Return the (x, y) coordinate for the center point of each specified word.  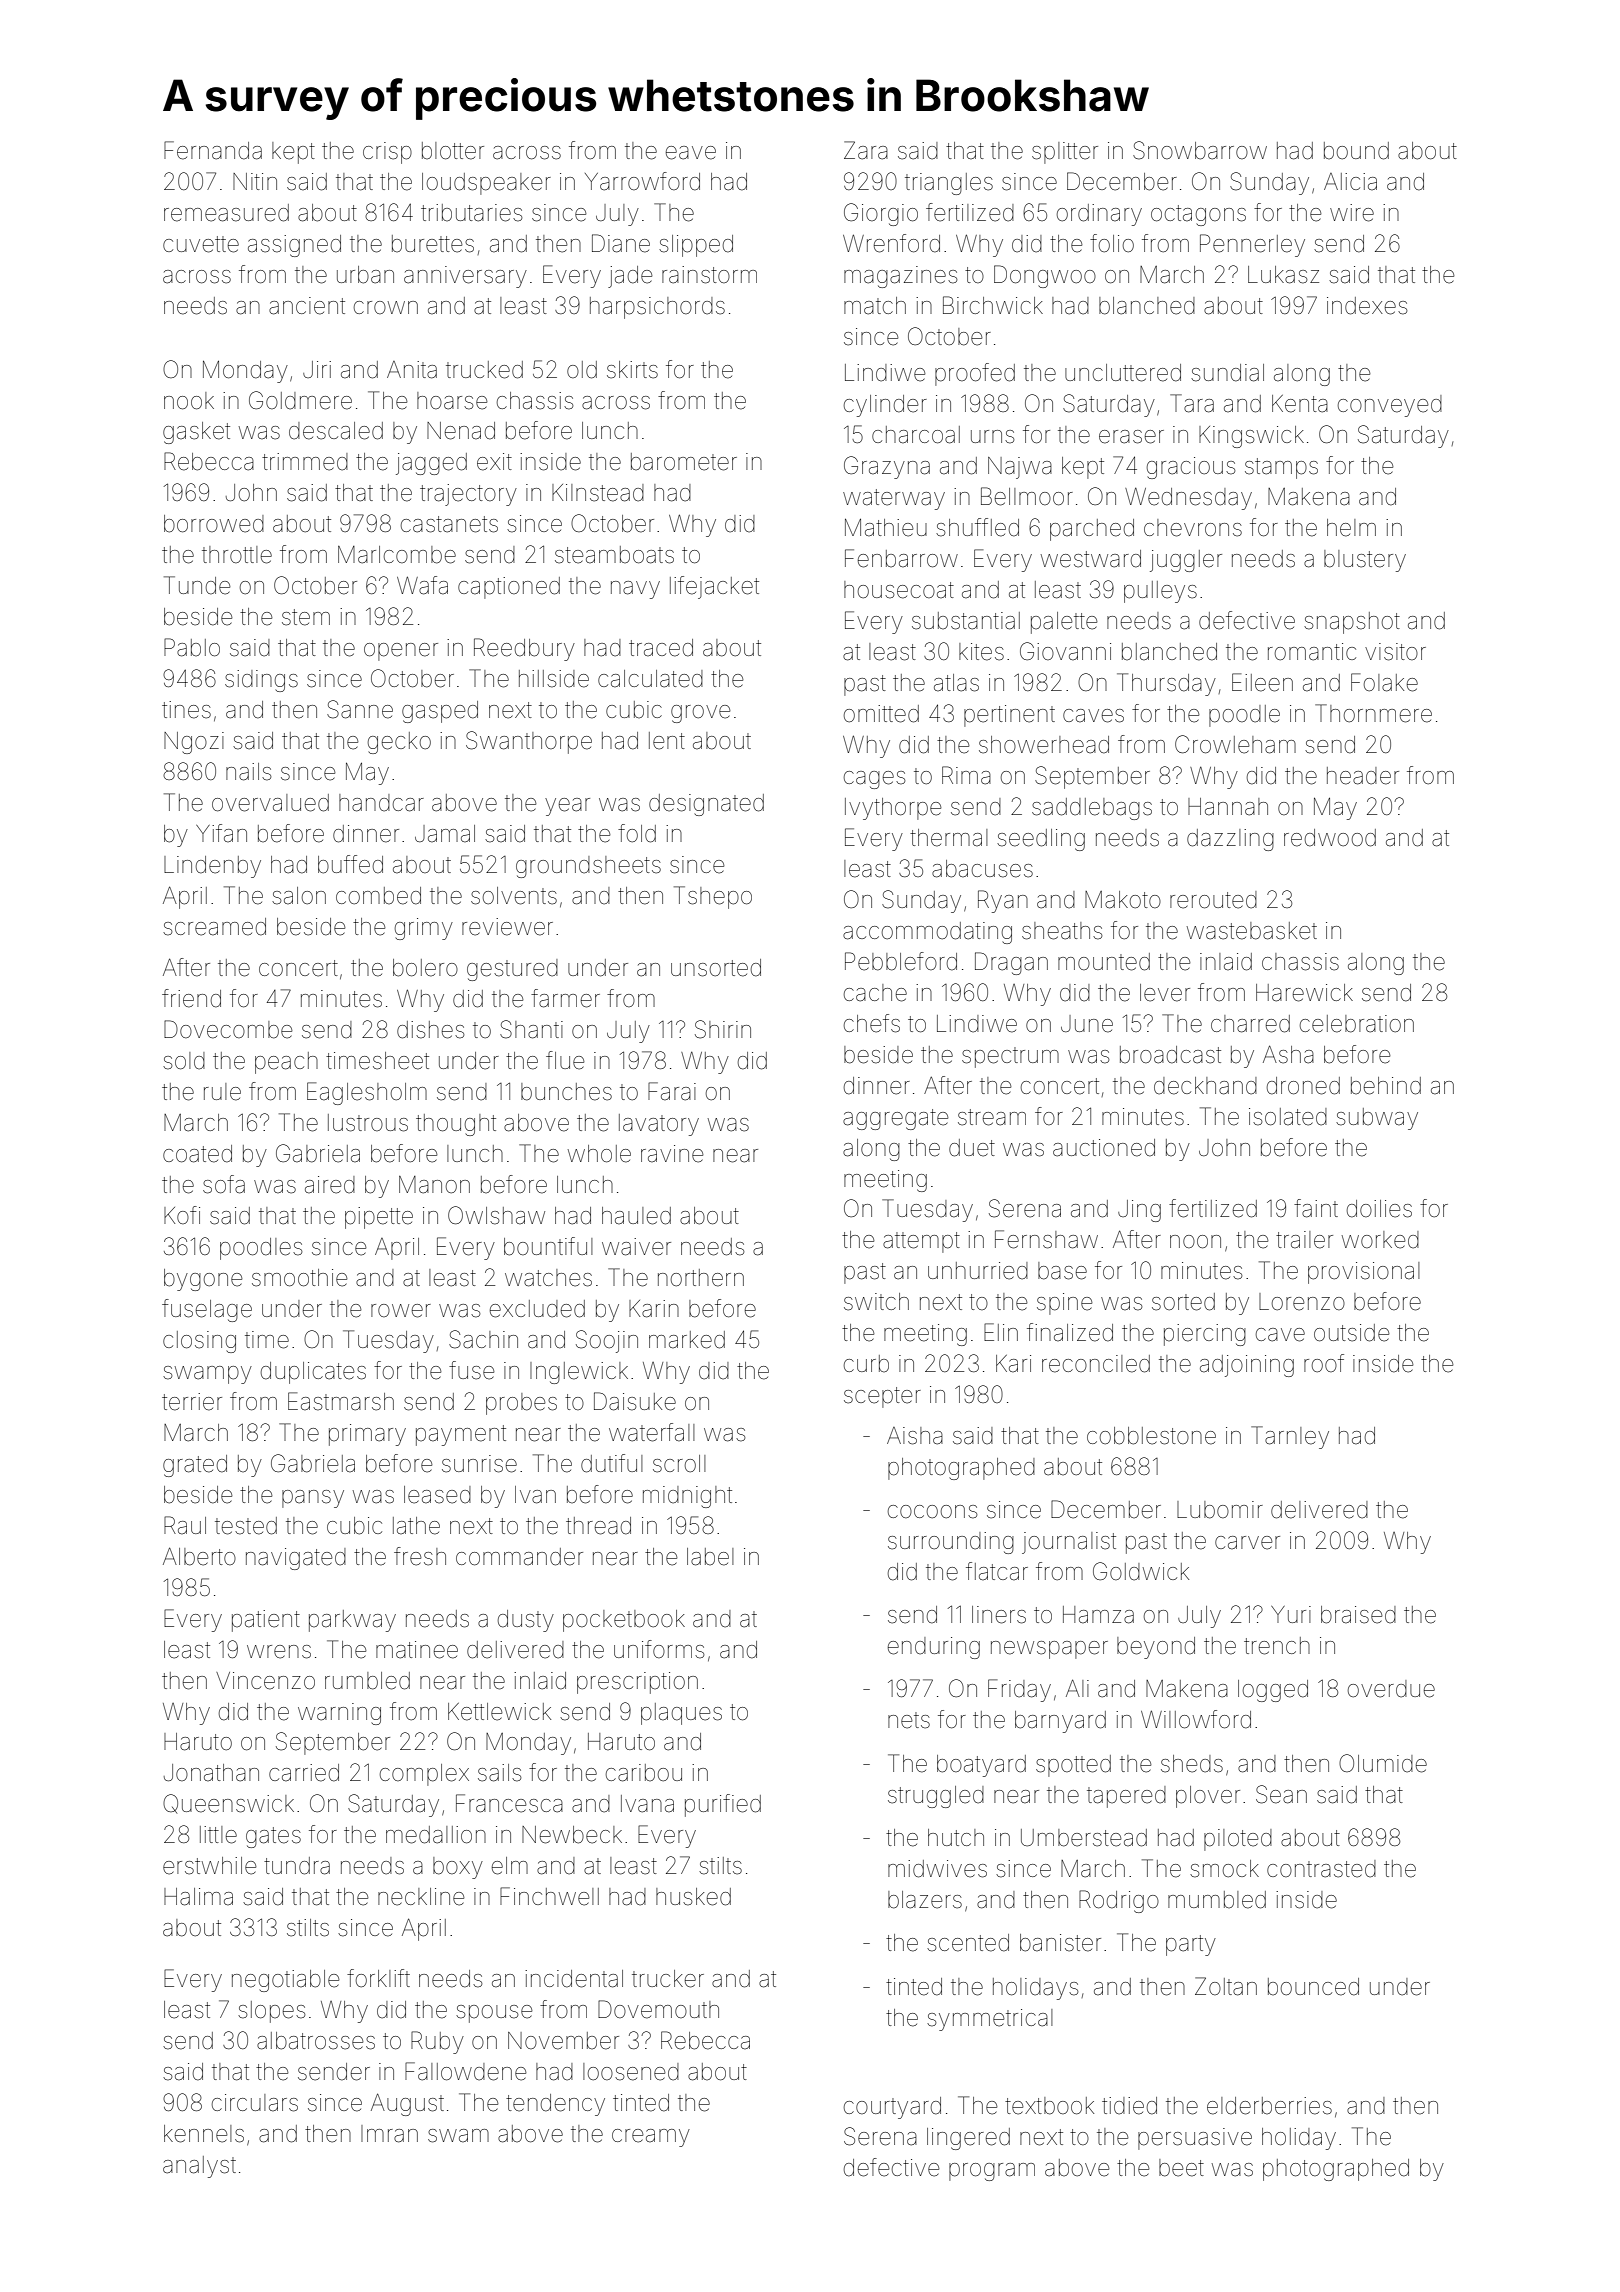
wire (1352, 213)
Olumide (1383, 1763)
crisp (387, 153)
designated (706, 805)
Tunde (197, 585)
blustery (1365, 561)
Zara (866, 150)
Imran (389, 2134)
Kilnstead (598, 493)
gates (273, 1837)
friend (191, 998)
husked (693, 1897)
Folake (1384, 682)
